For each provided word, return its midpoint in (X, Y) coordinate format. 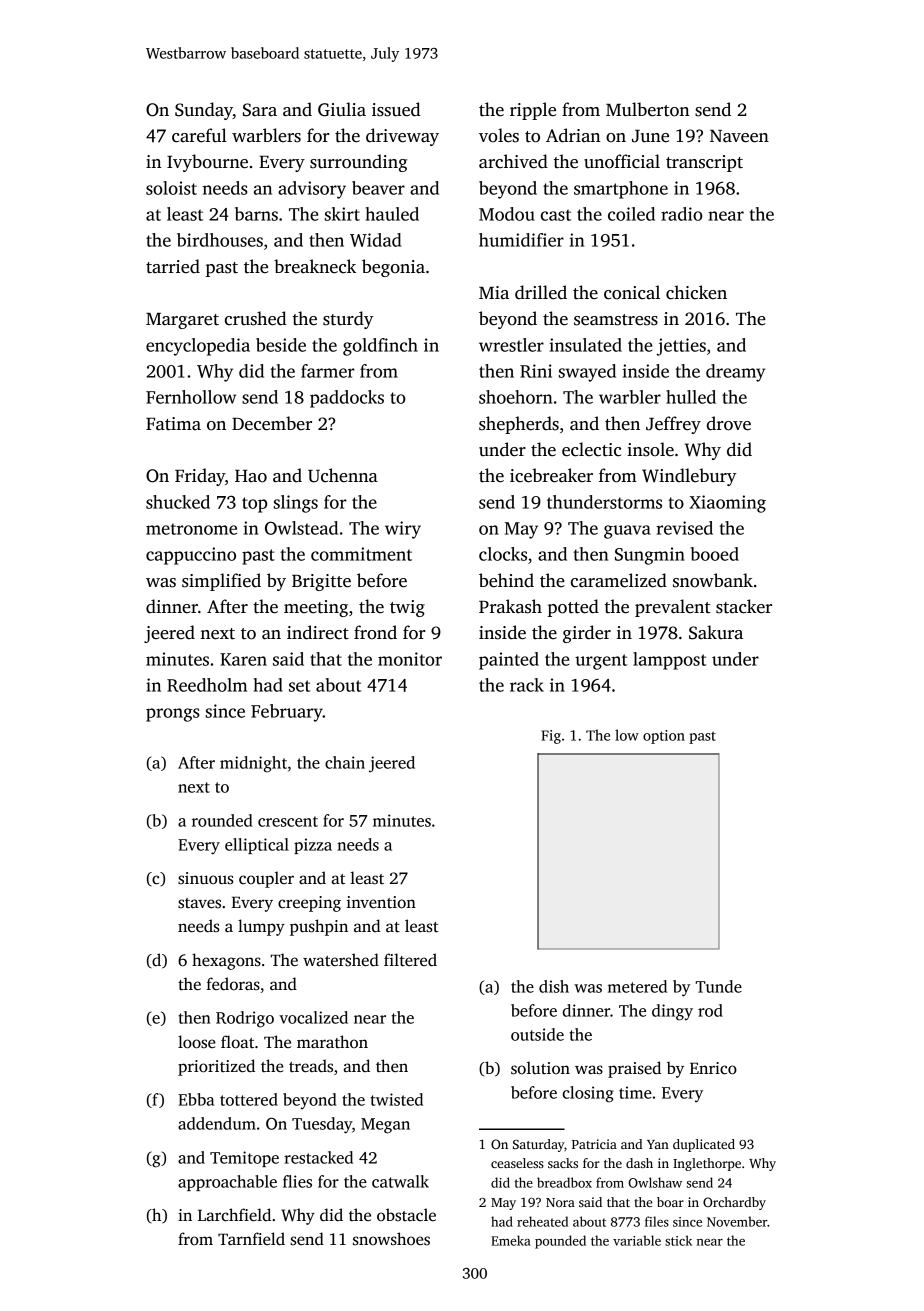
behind (506, 580)
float (237, 1042)
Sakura (716, 632)
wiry (403, 530)
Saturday (538, 1145)
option (664, 737)
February (287, 713)
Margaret (182, 321)
